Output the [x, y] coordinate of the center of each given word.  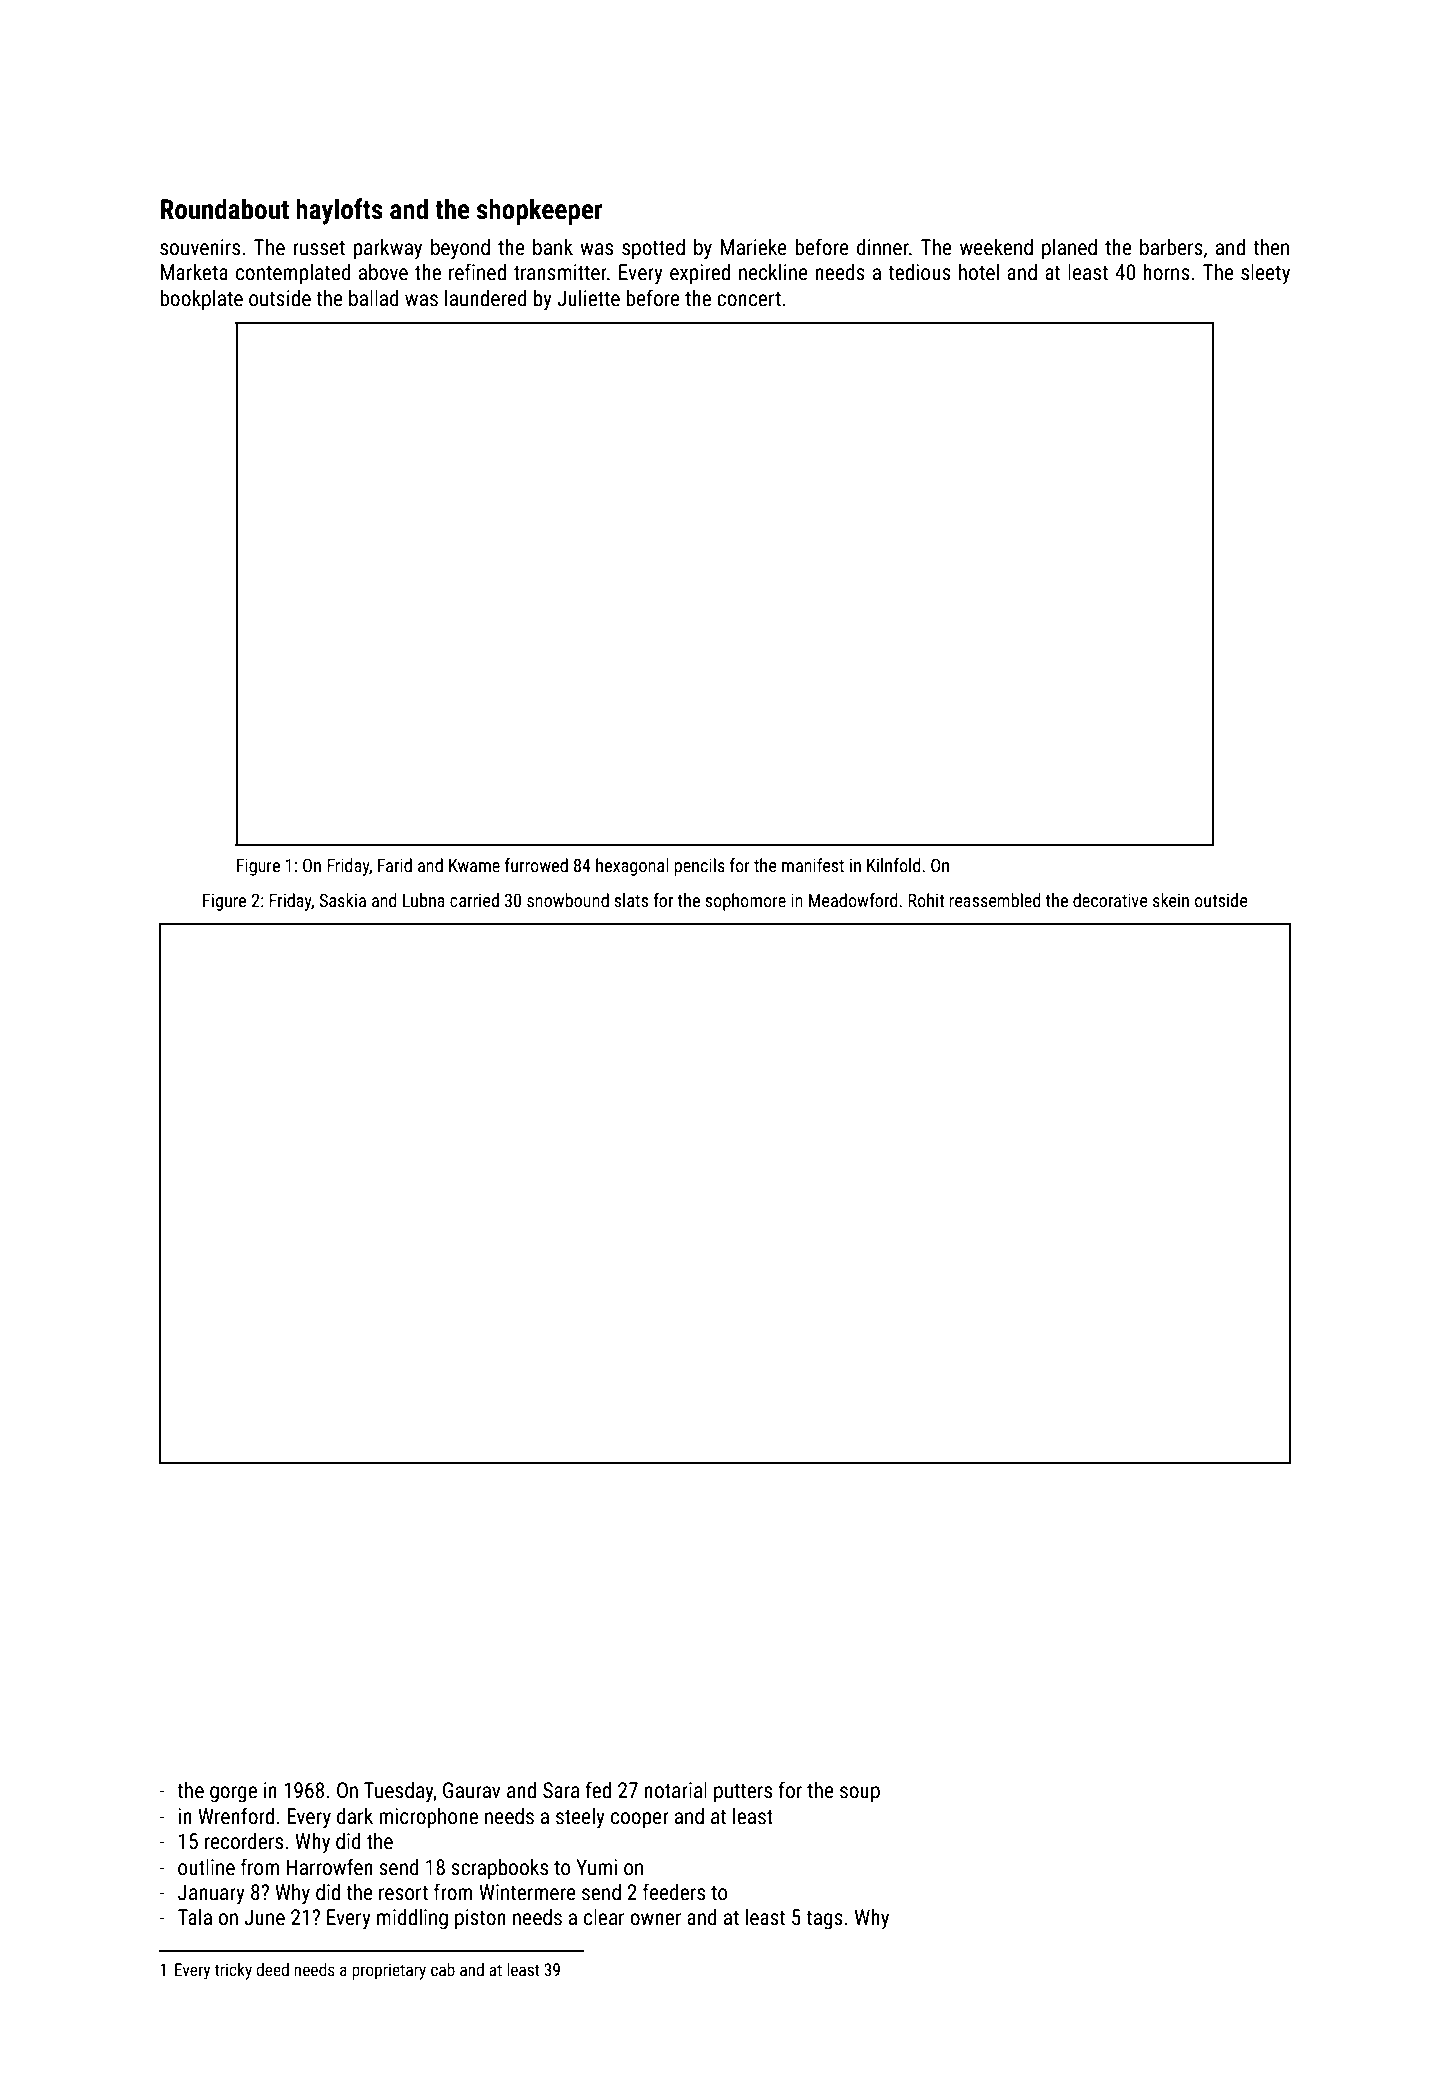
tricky [233, 1971]
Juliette [588, 298]
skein [1171, 900]
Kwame [474, 865]
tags [824, 1920]
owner [655, 1919]
